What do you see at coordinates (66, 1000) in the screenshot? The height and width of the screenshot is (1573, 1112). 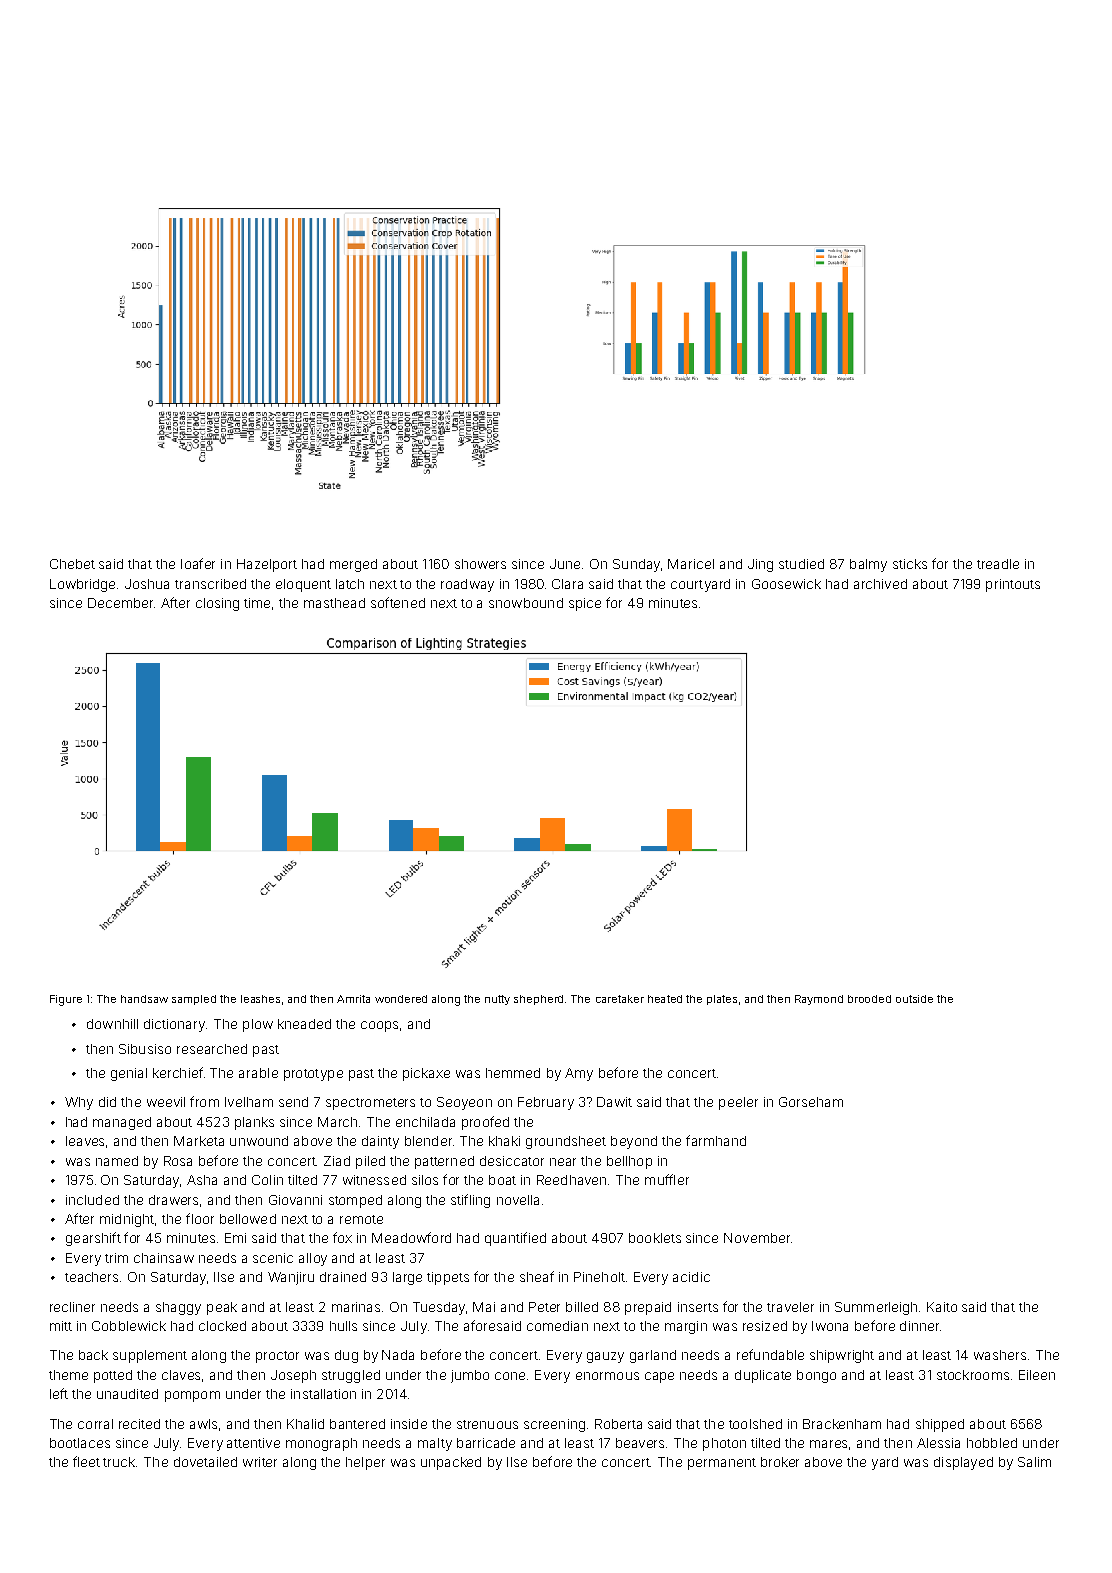 I see `Figure` at bounding box center [66, 1000].
